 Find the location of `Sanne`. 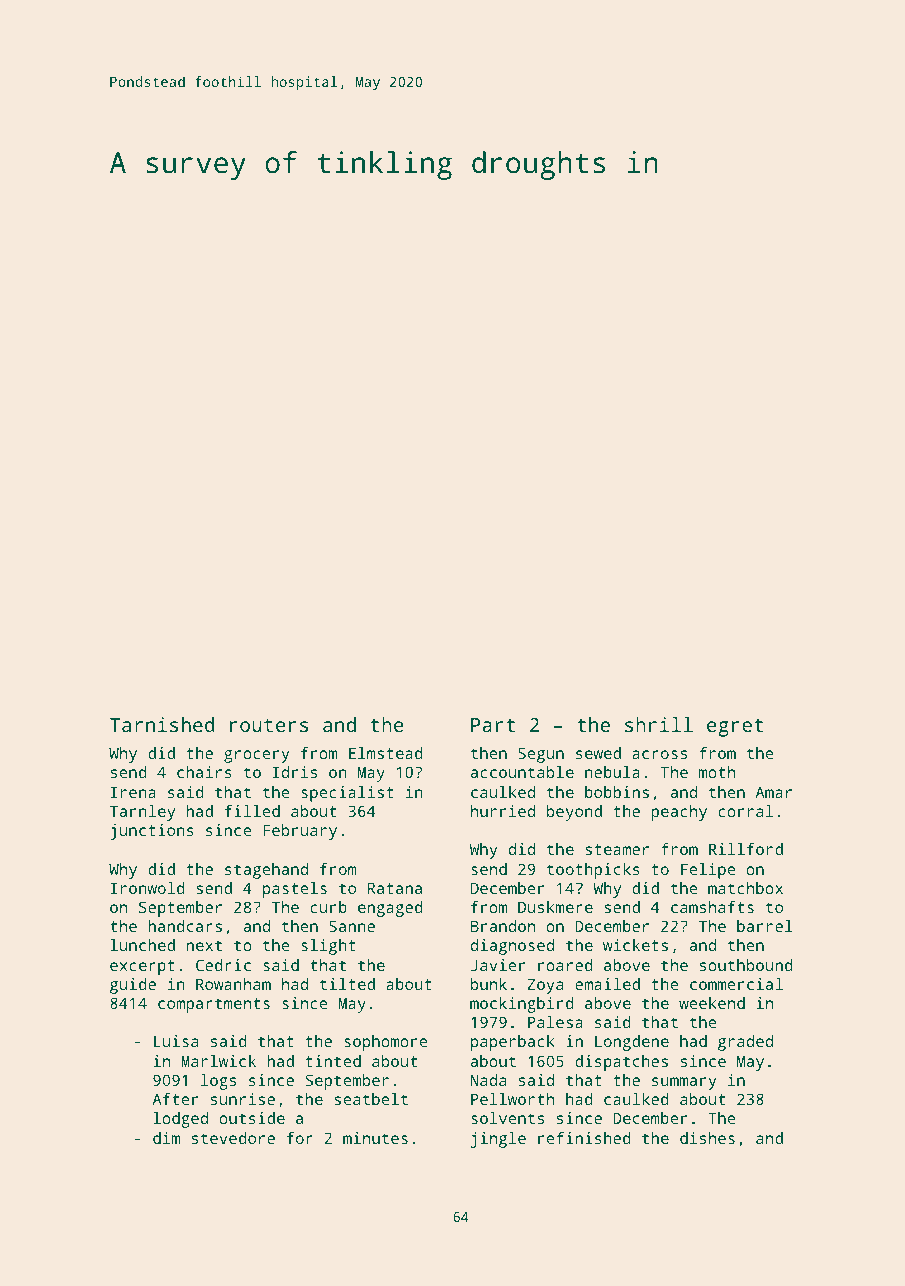

Sanne is located at coordinates (352, 926).
